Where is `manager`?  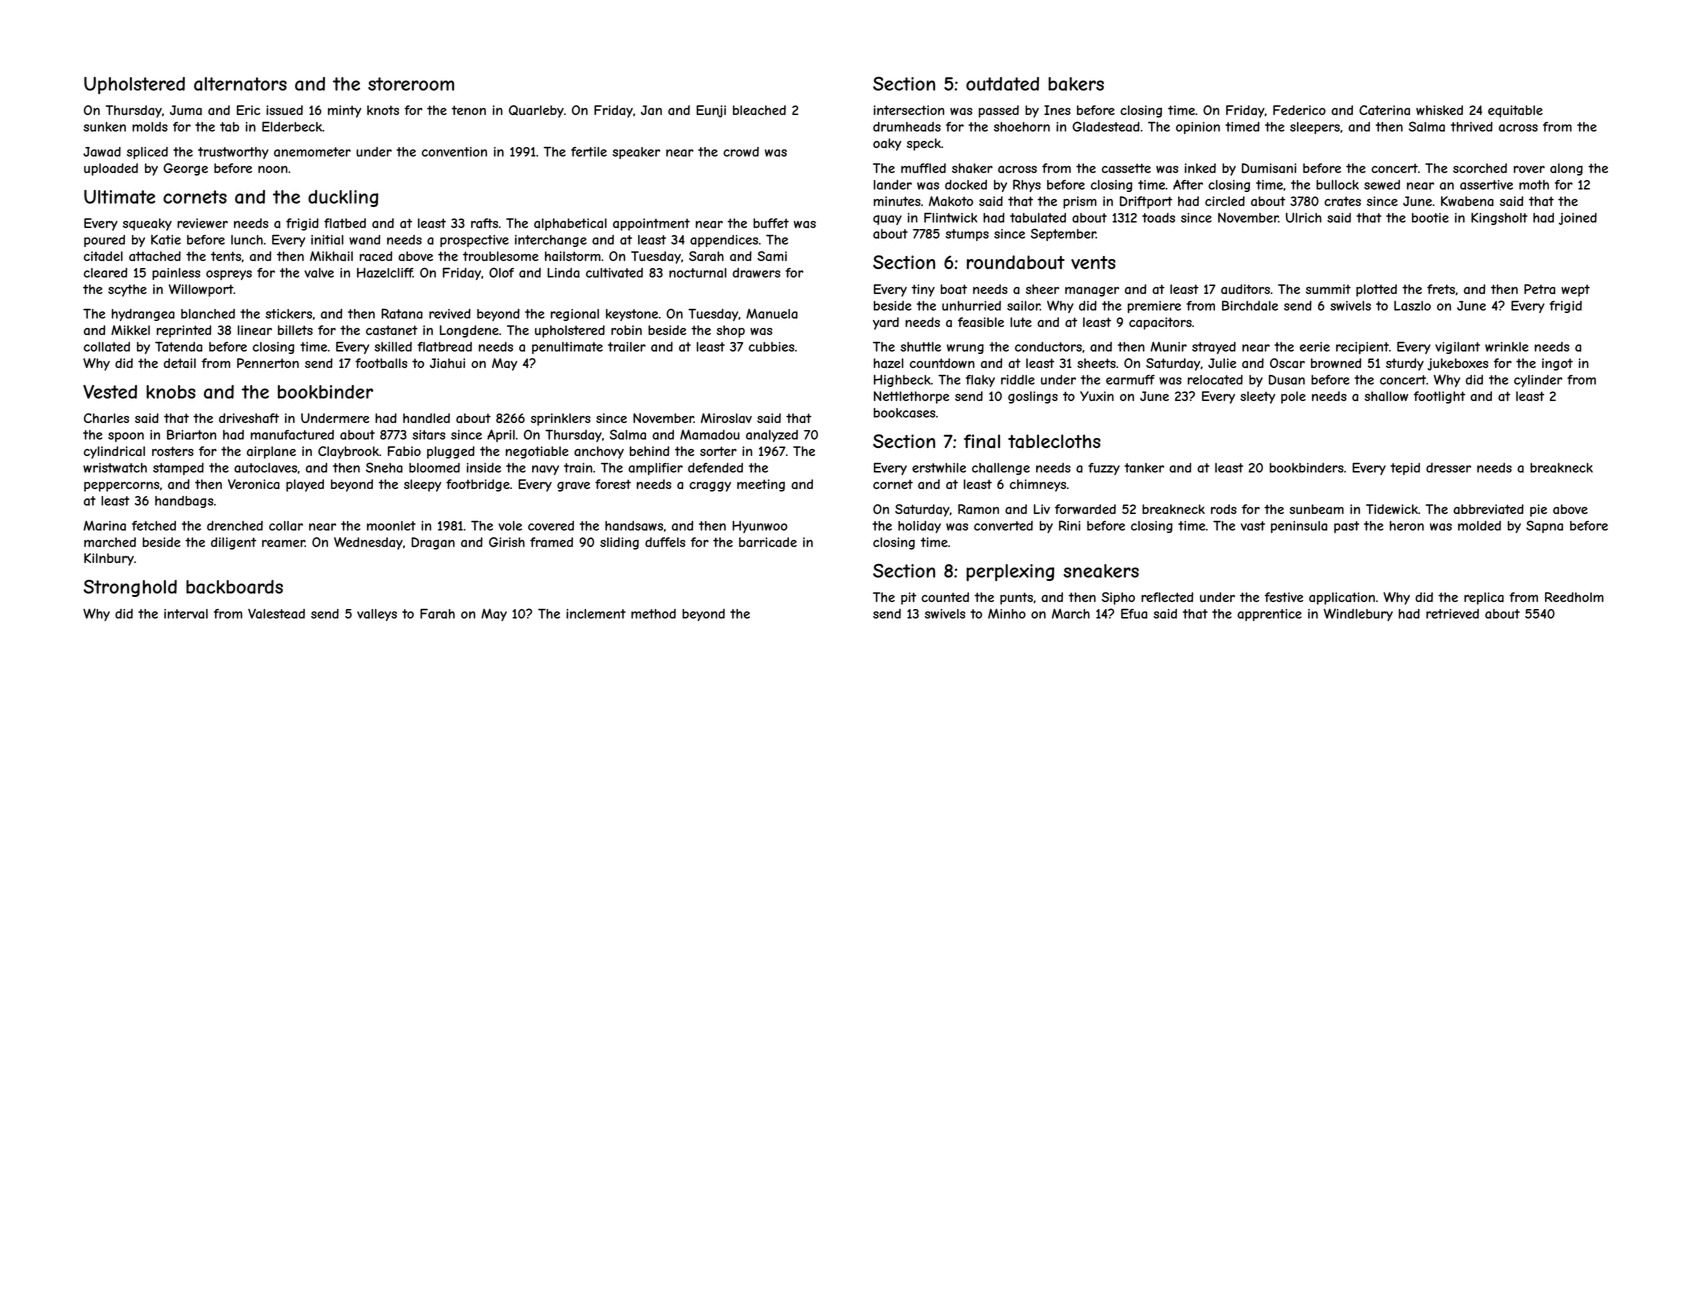
manager is located at coordinates (1092, 292).
